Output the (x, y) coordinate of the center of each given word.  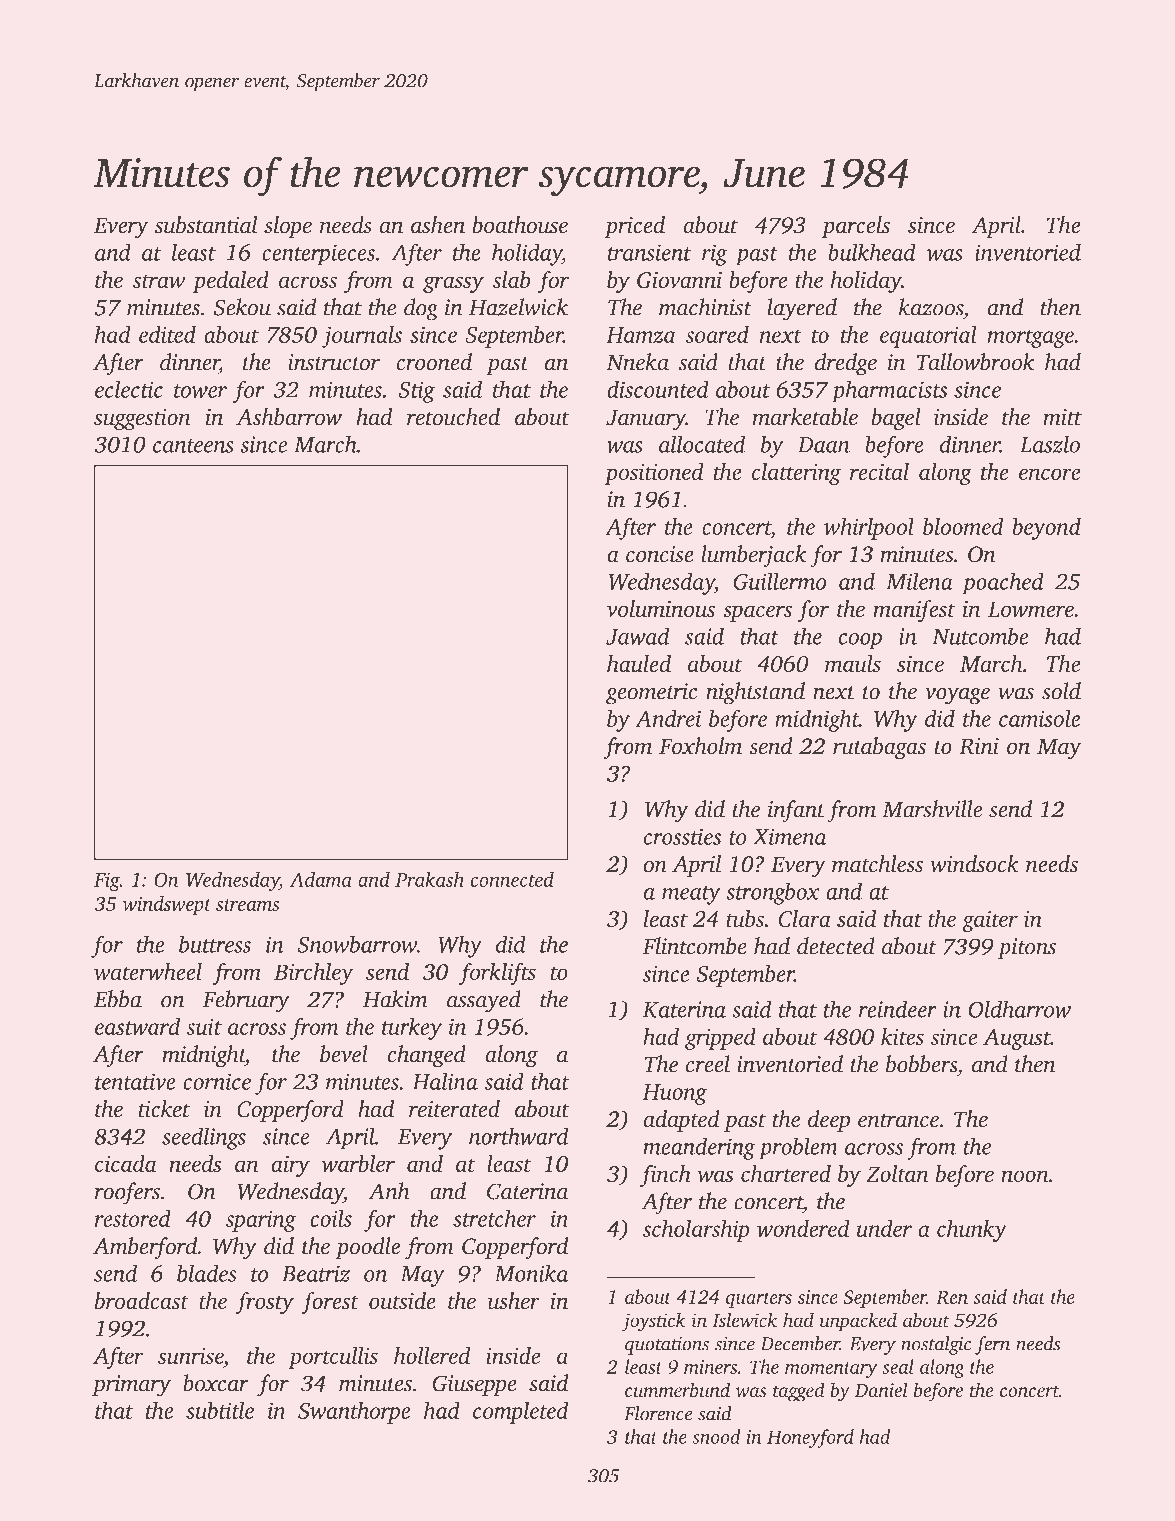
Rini (979, 746)
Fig (107, 882)
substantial (206, 225)
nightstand (755, 693)
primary (131, 1386)
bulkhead (872, 252)
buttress (215, 944)
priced (634, 227)
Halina (445, 1081)
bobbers (921, 1064)
